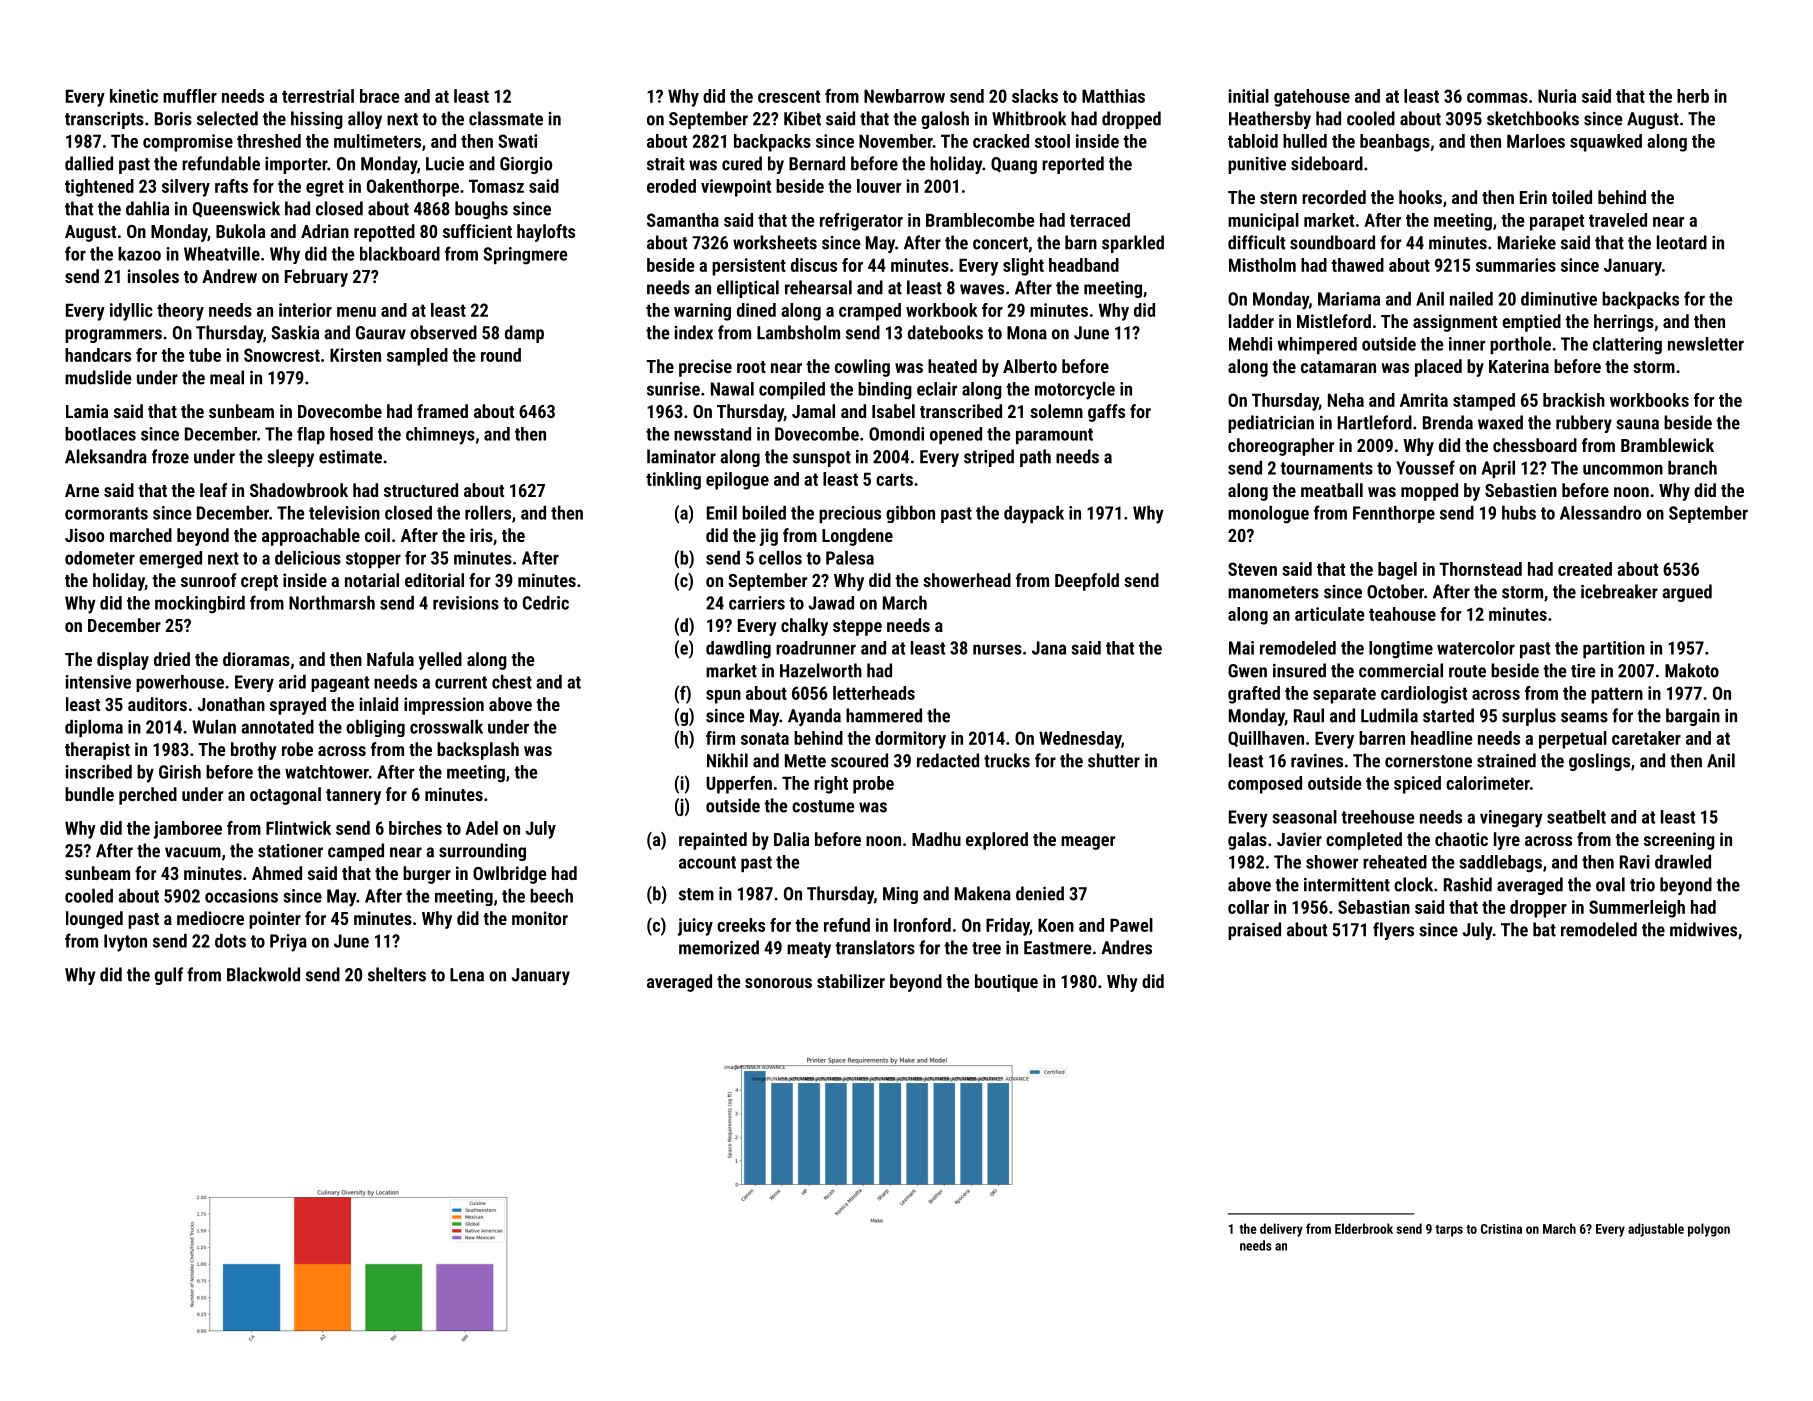 The image size is (1813, 1401). What do you see at coordinates (113, 336) in the document?
I see `programmers` at bounding box center [113, 336].
